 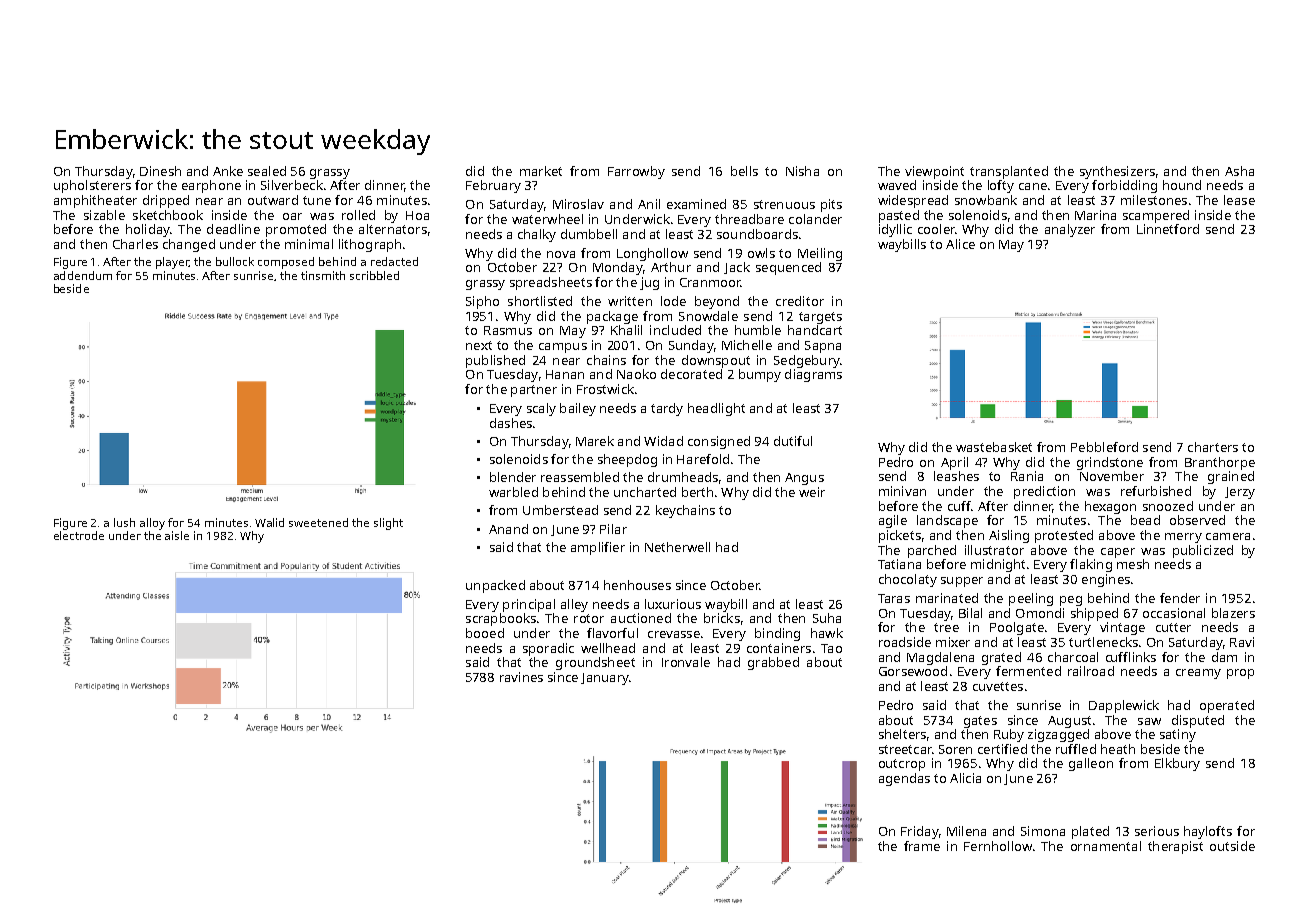 I want to click on scampered, so click(x=1156, y=216).
